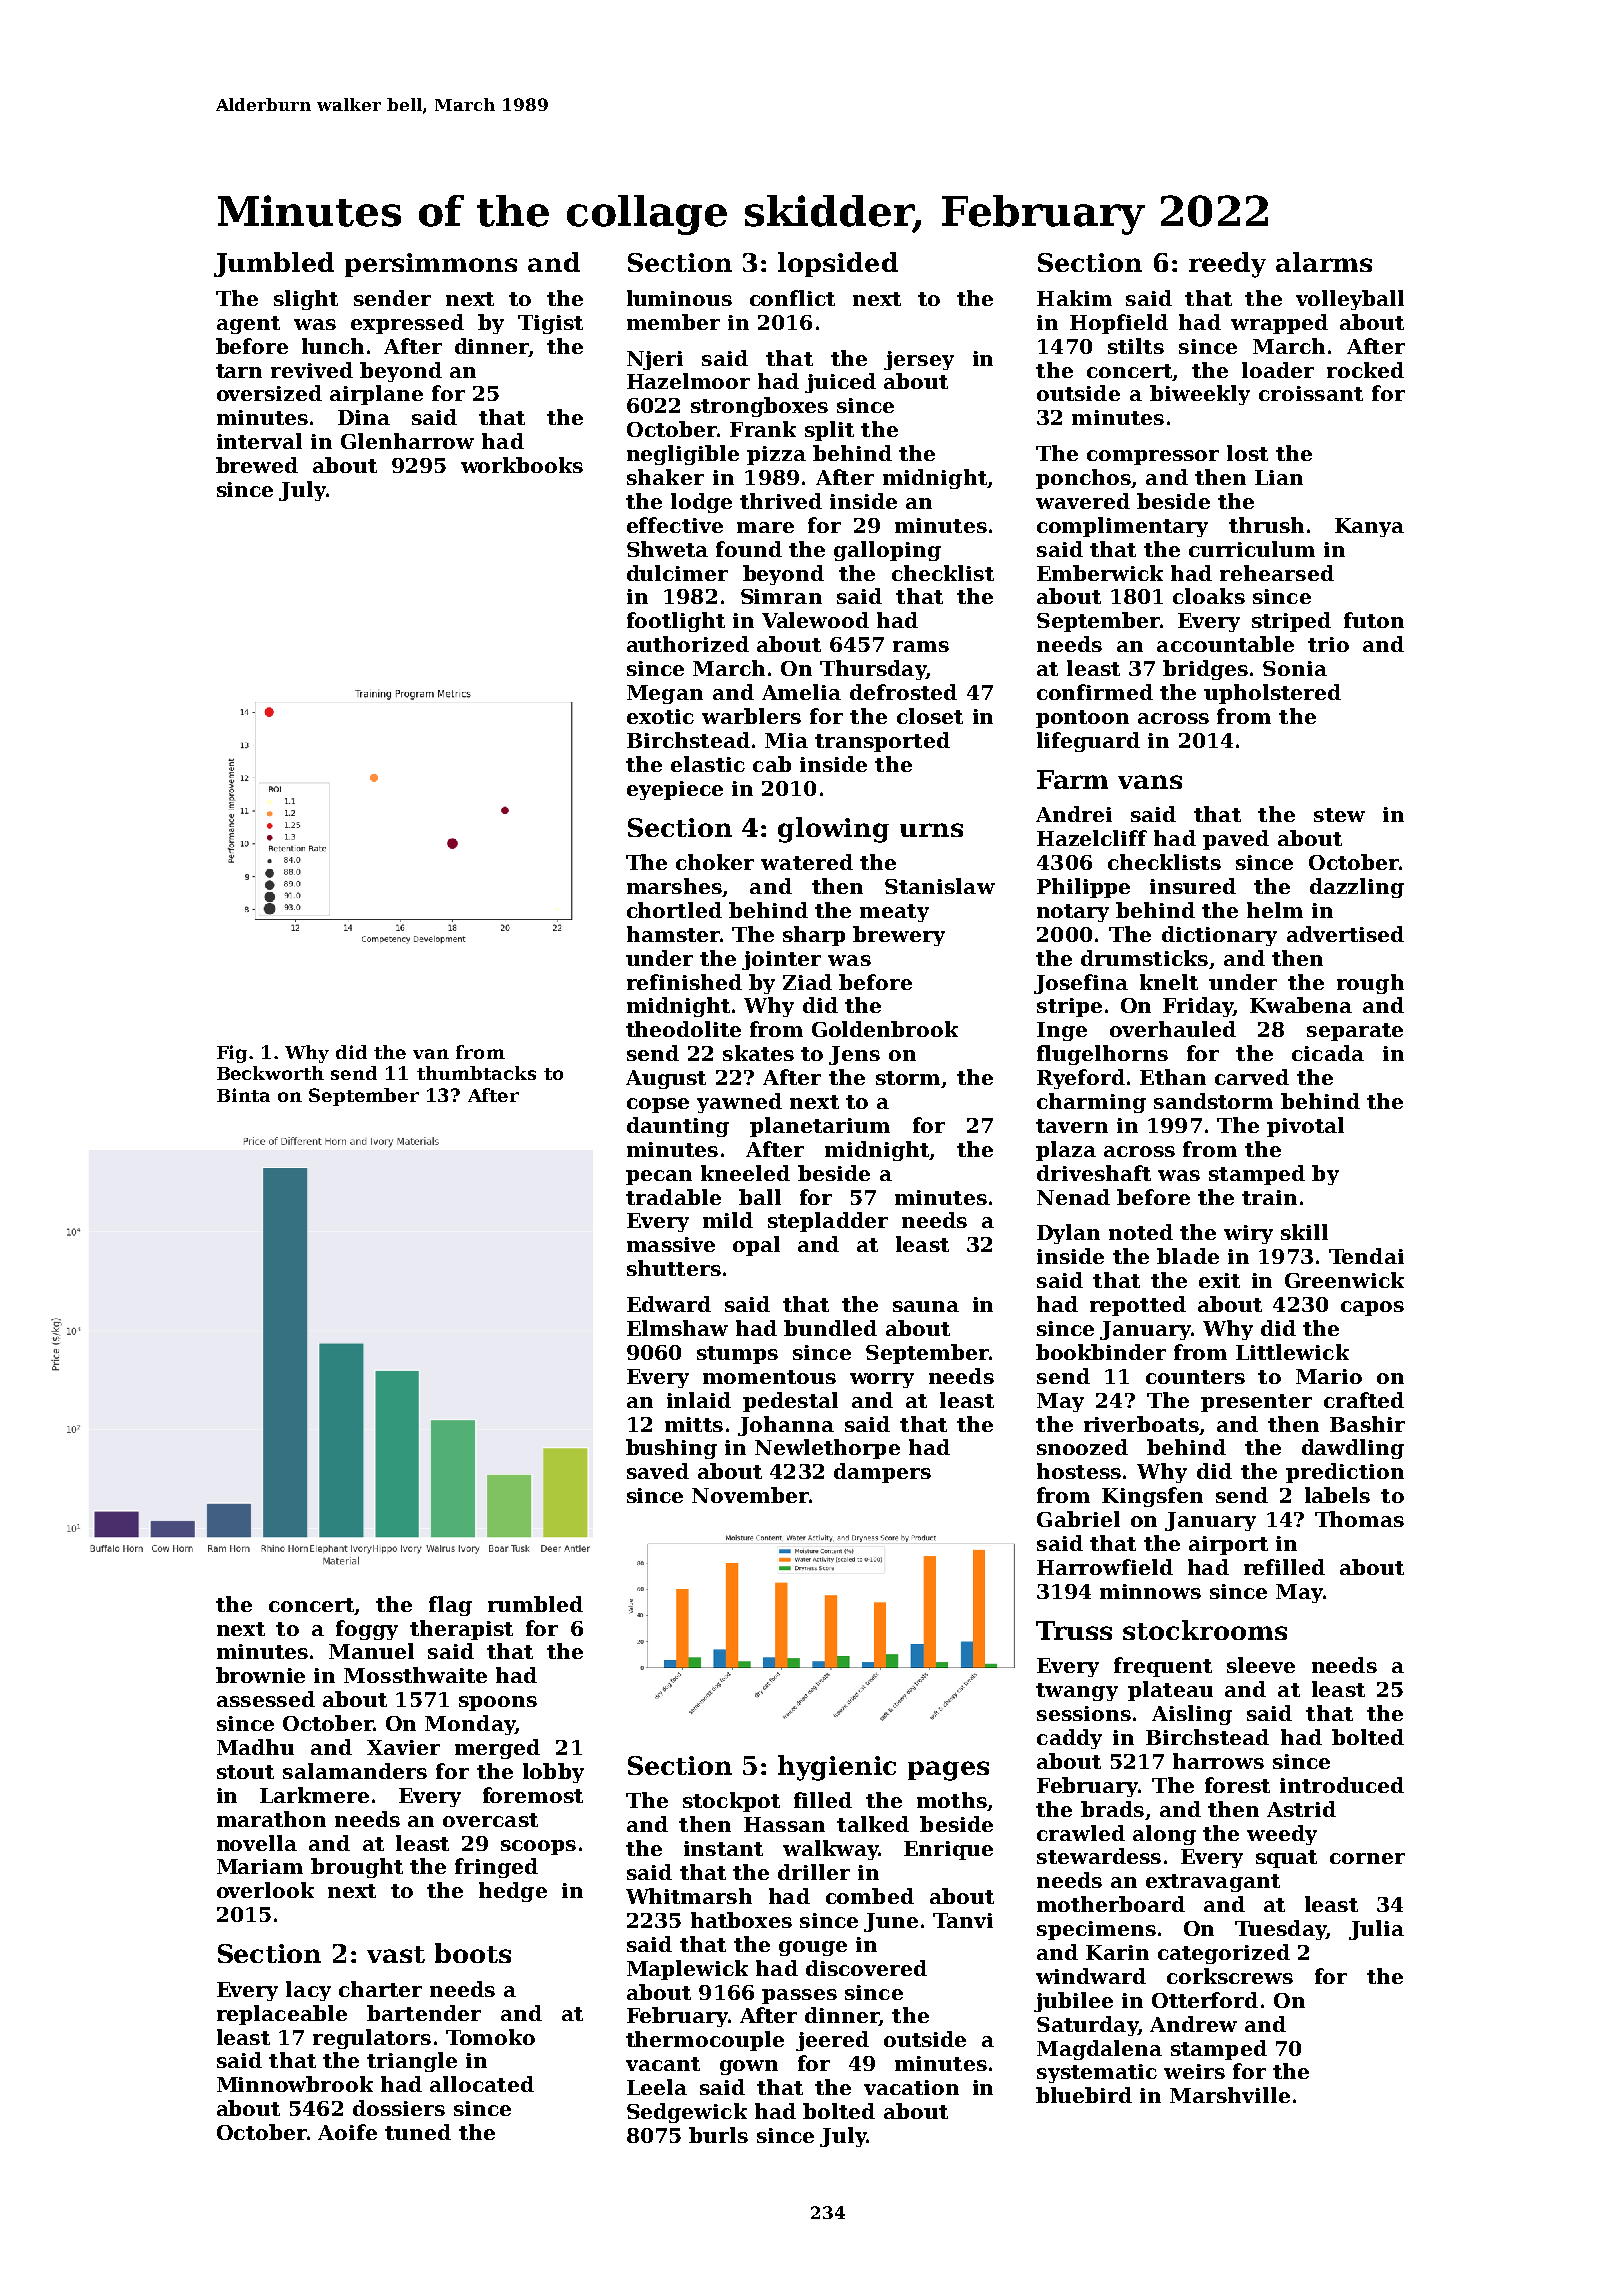 Image resolution: width=1620 pixels, height=2292 pixels. I want to click on marshes, so click(674, 886).
